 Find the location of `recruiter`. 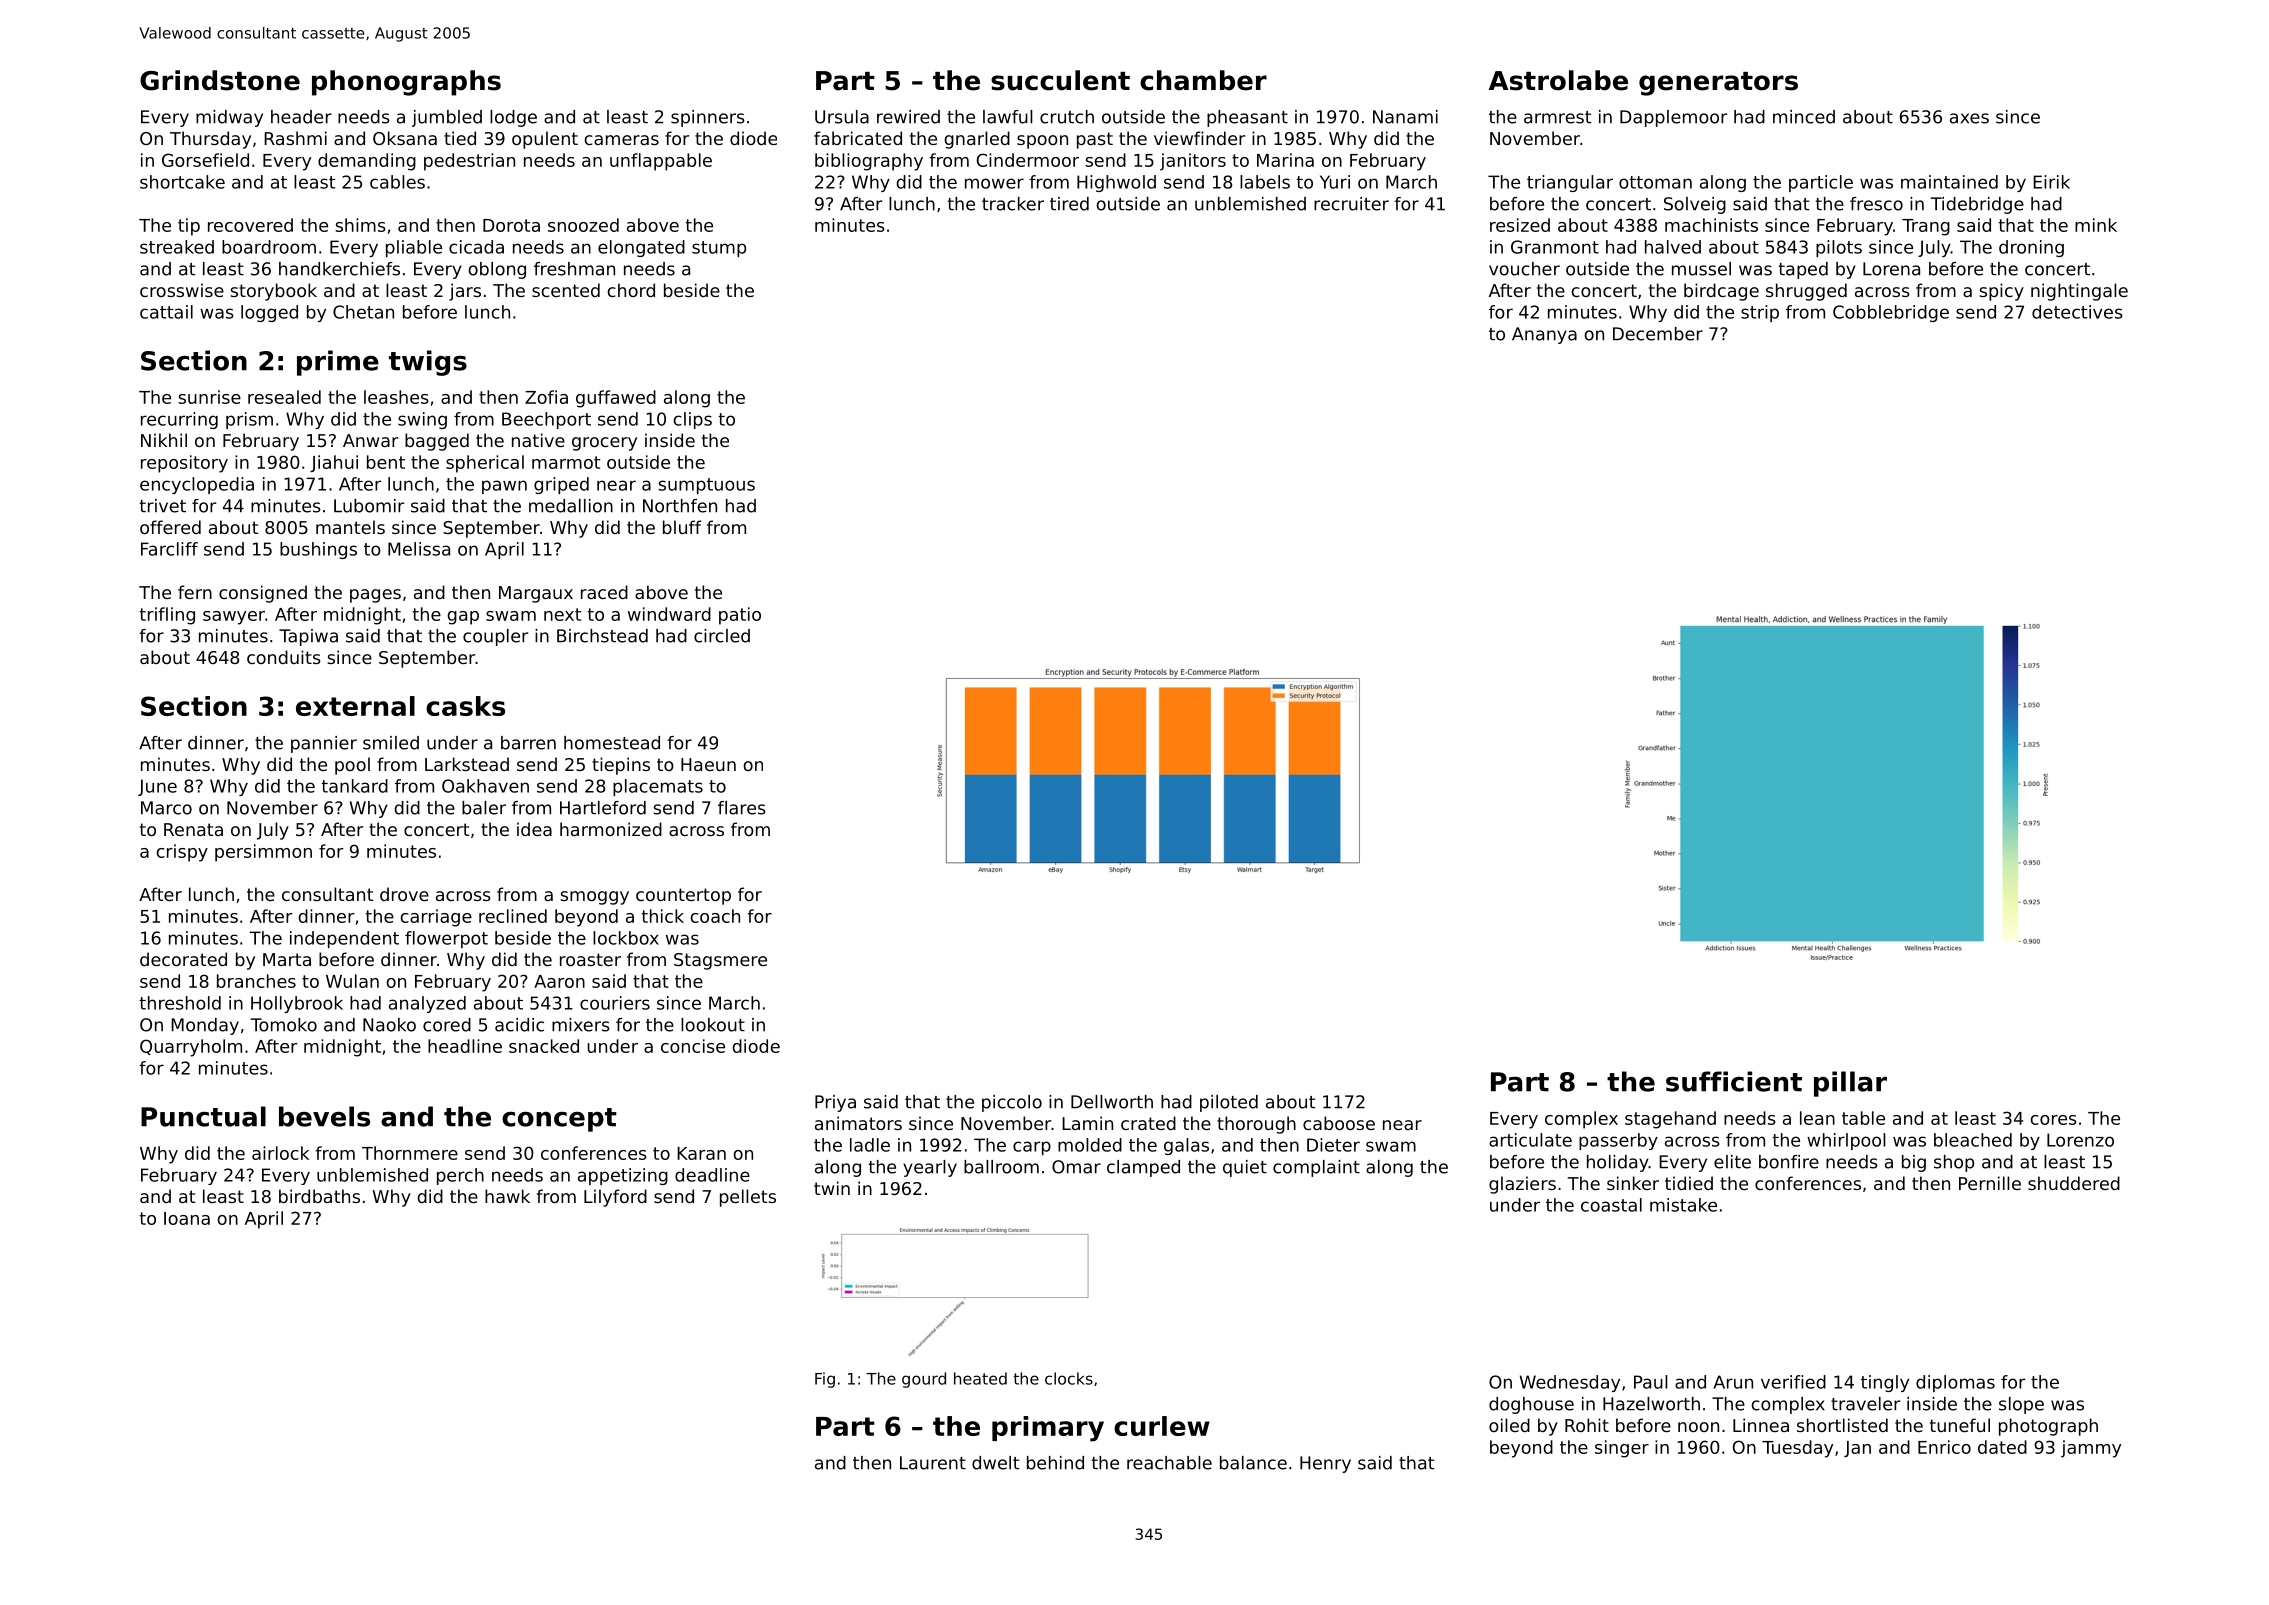

recruiter is located at coordinates (1351, 204).
